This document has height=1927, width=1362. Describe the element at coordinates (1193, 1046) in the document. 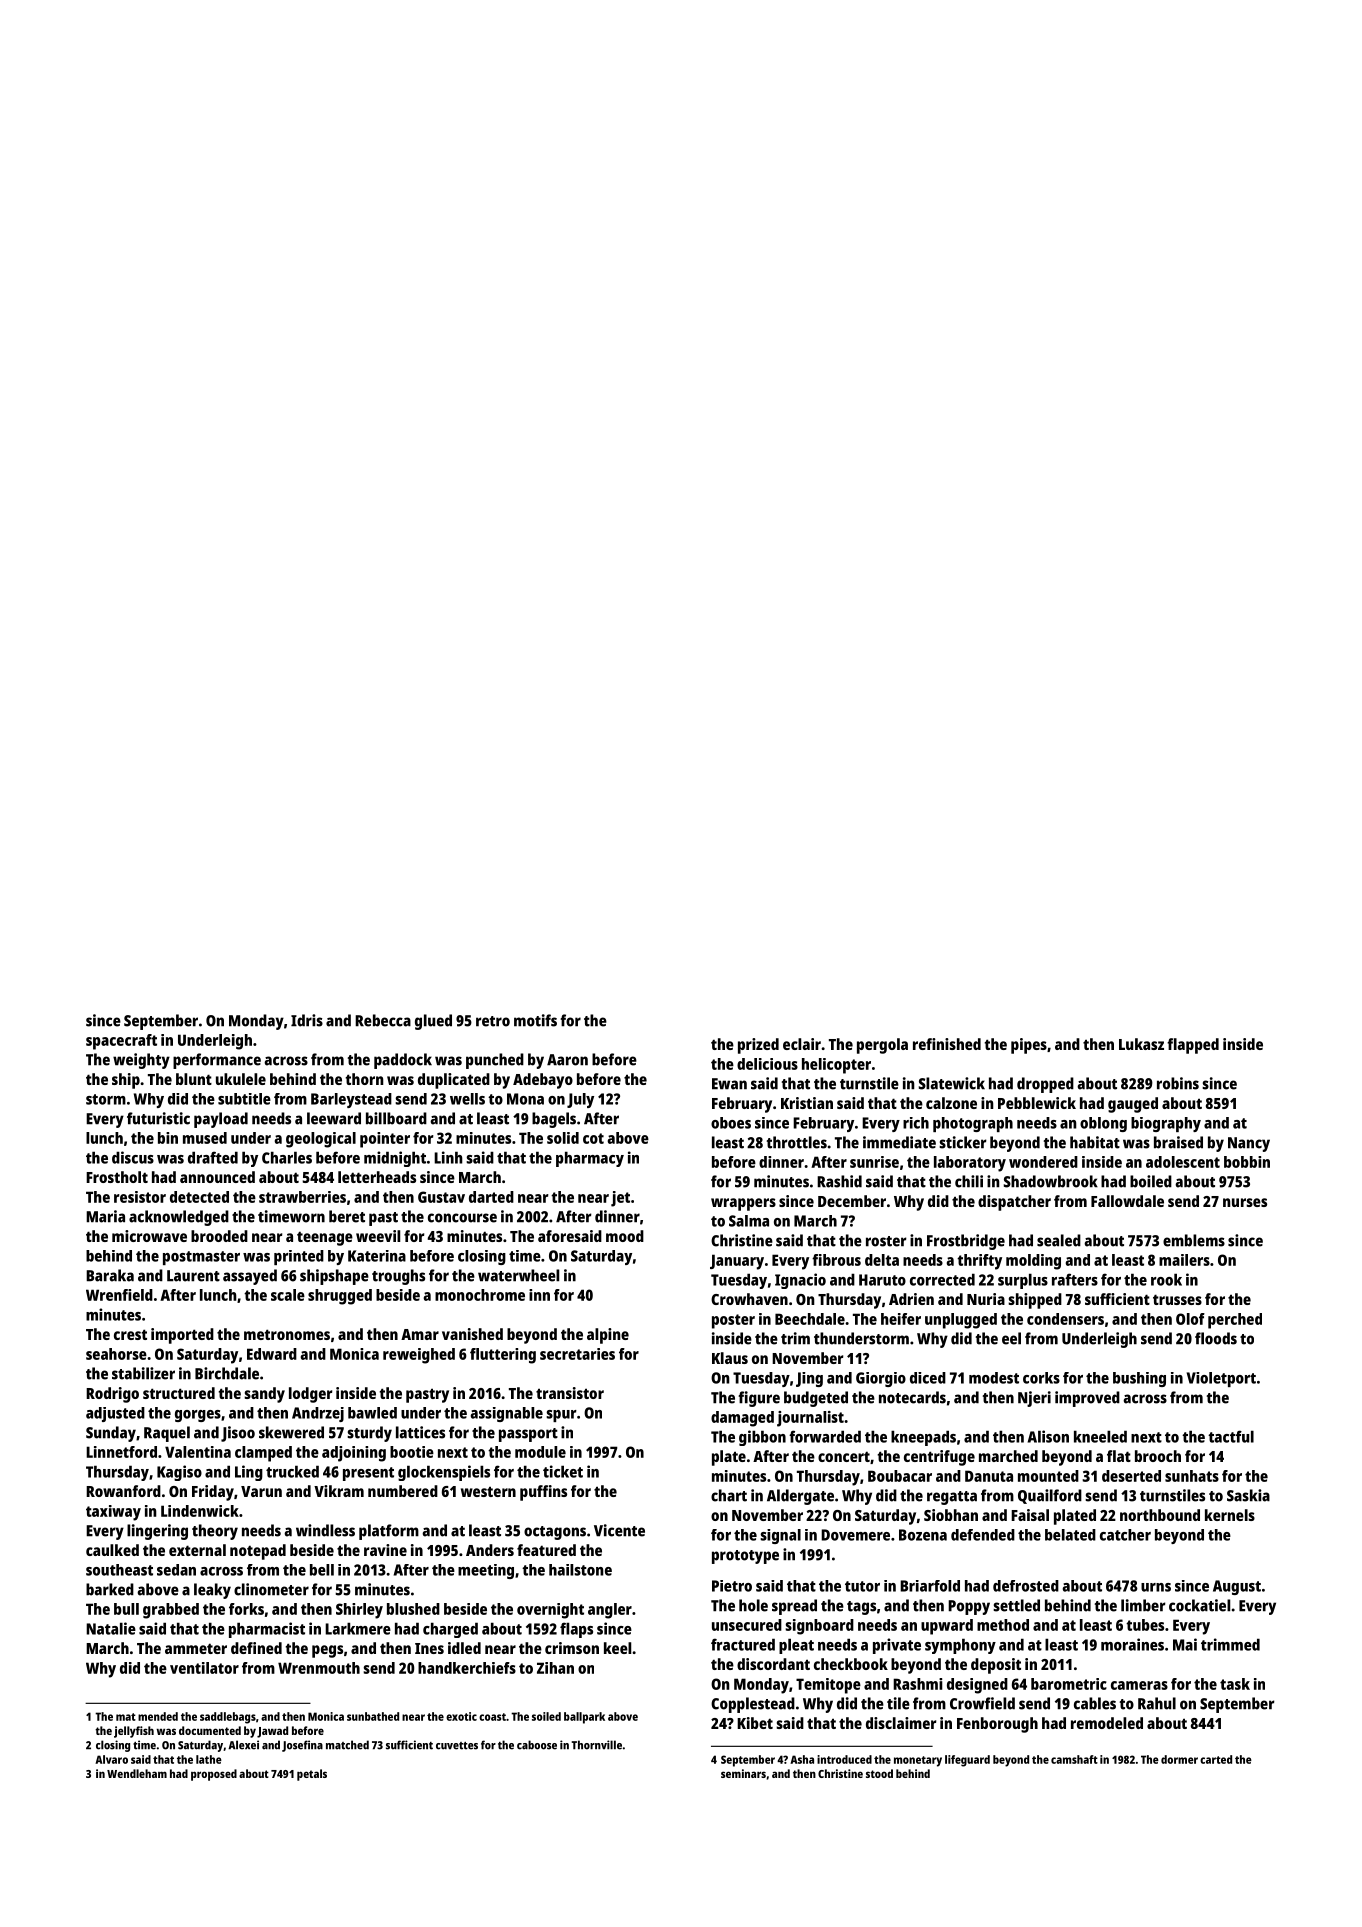

I see `flapped` at that location.
